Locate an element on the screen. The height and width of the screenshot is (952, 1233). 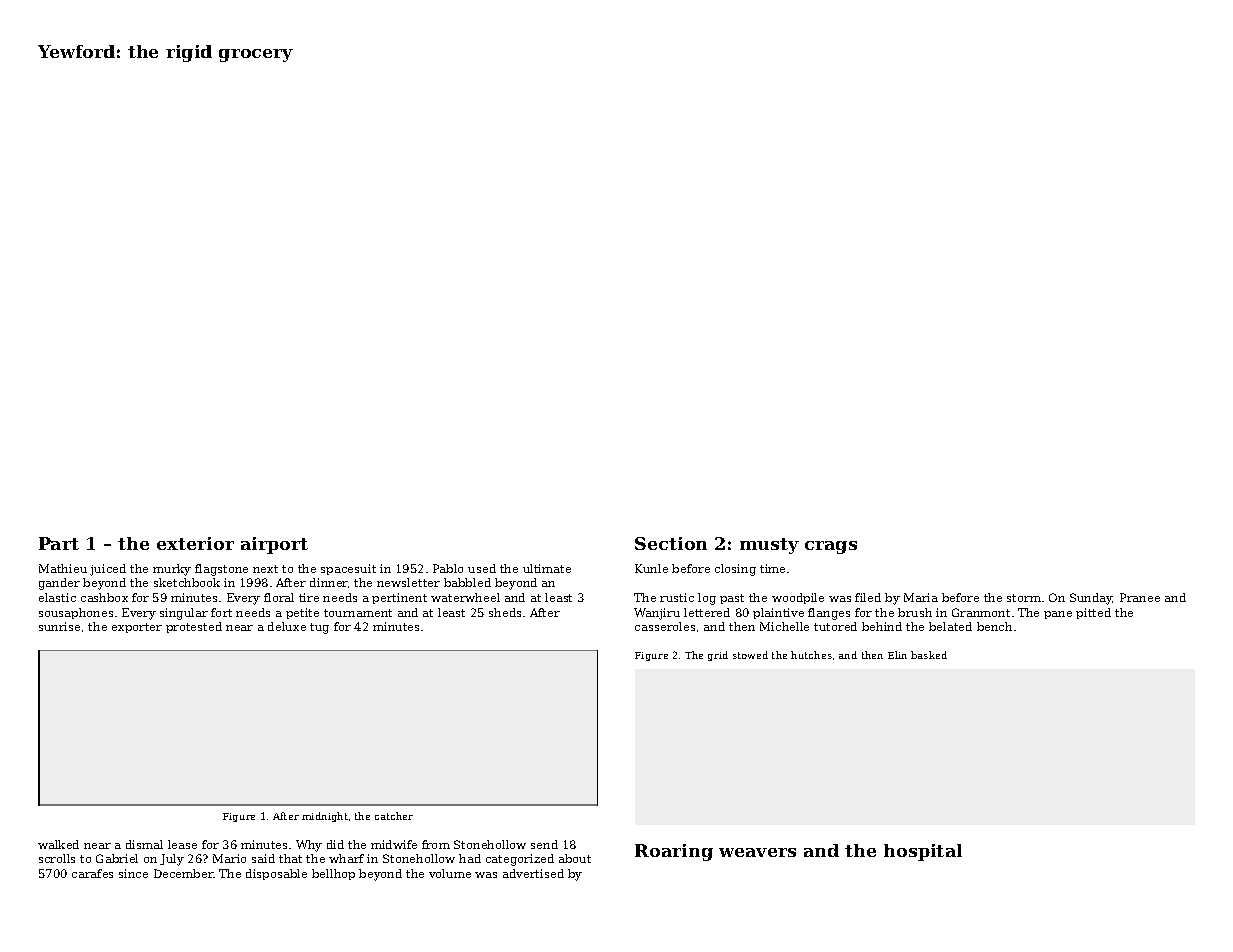
scrolls is located at coordinates (57, 858).
